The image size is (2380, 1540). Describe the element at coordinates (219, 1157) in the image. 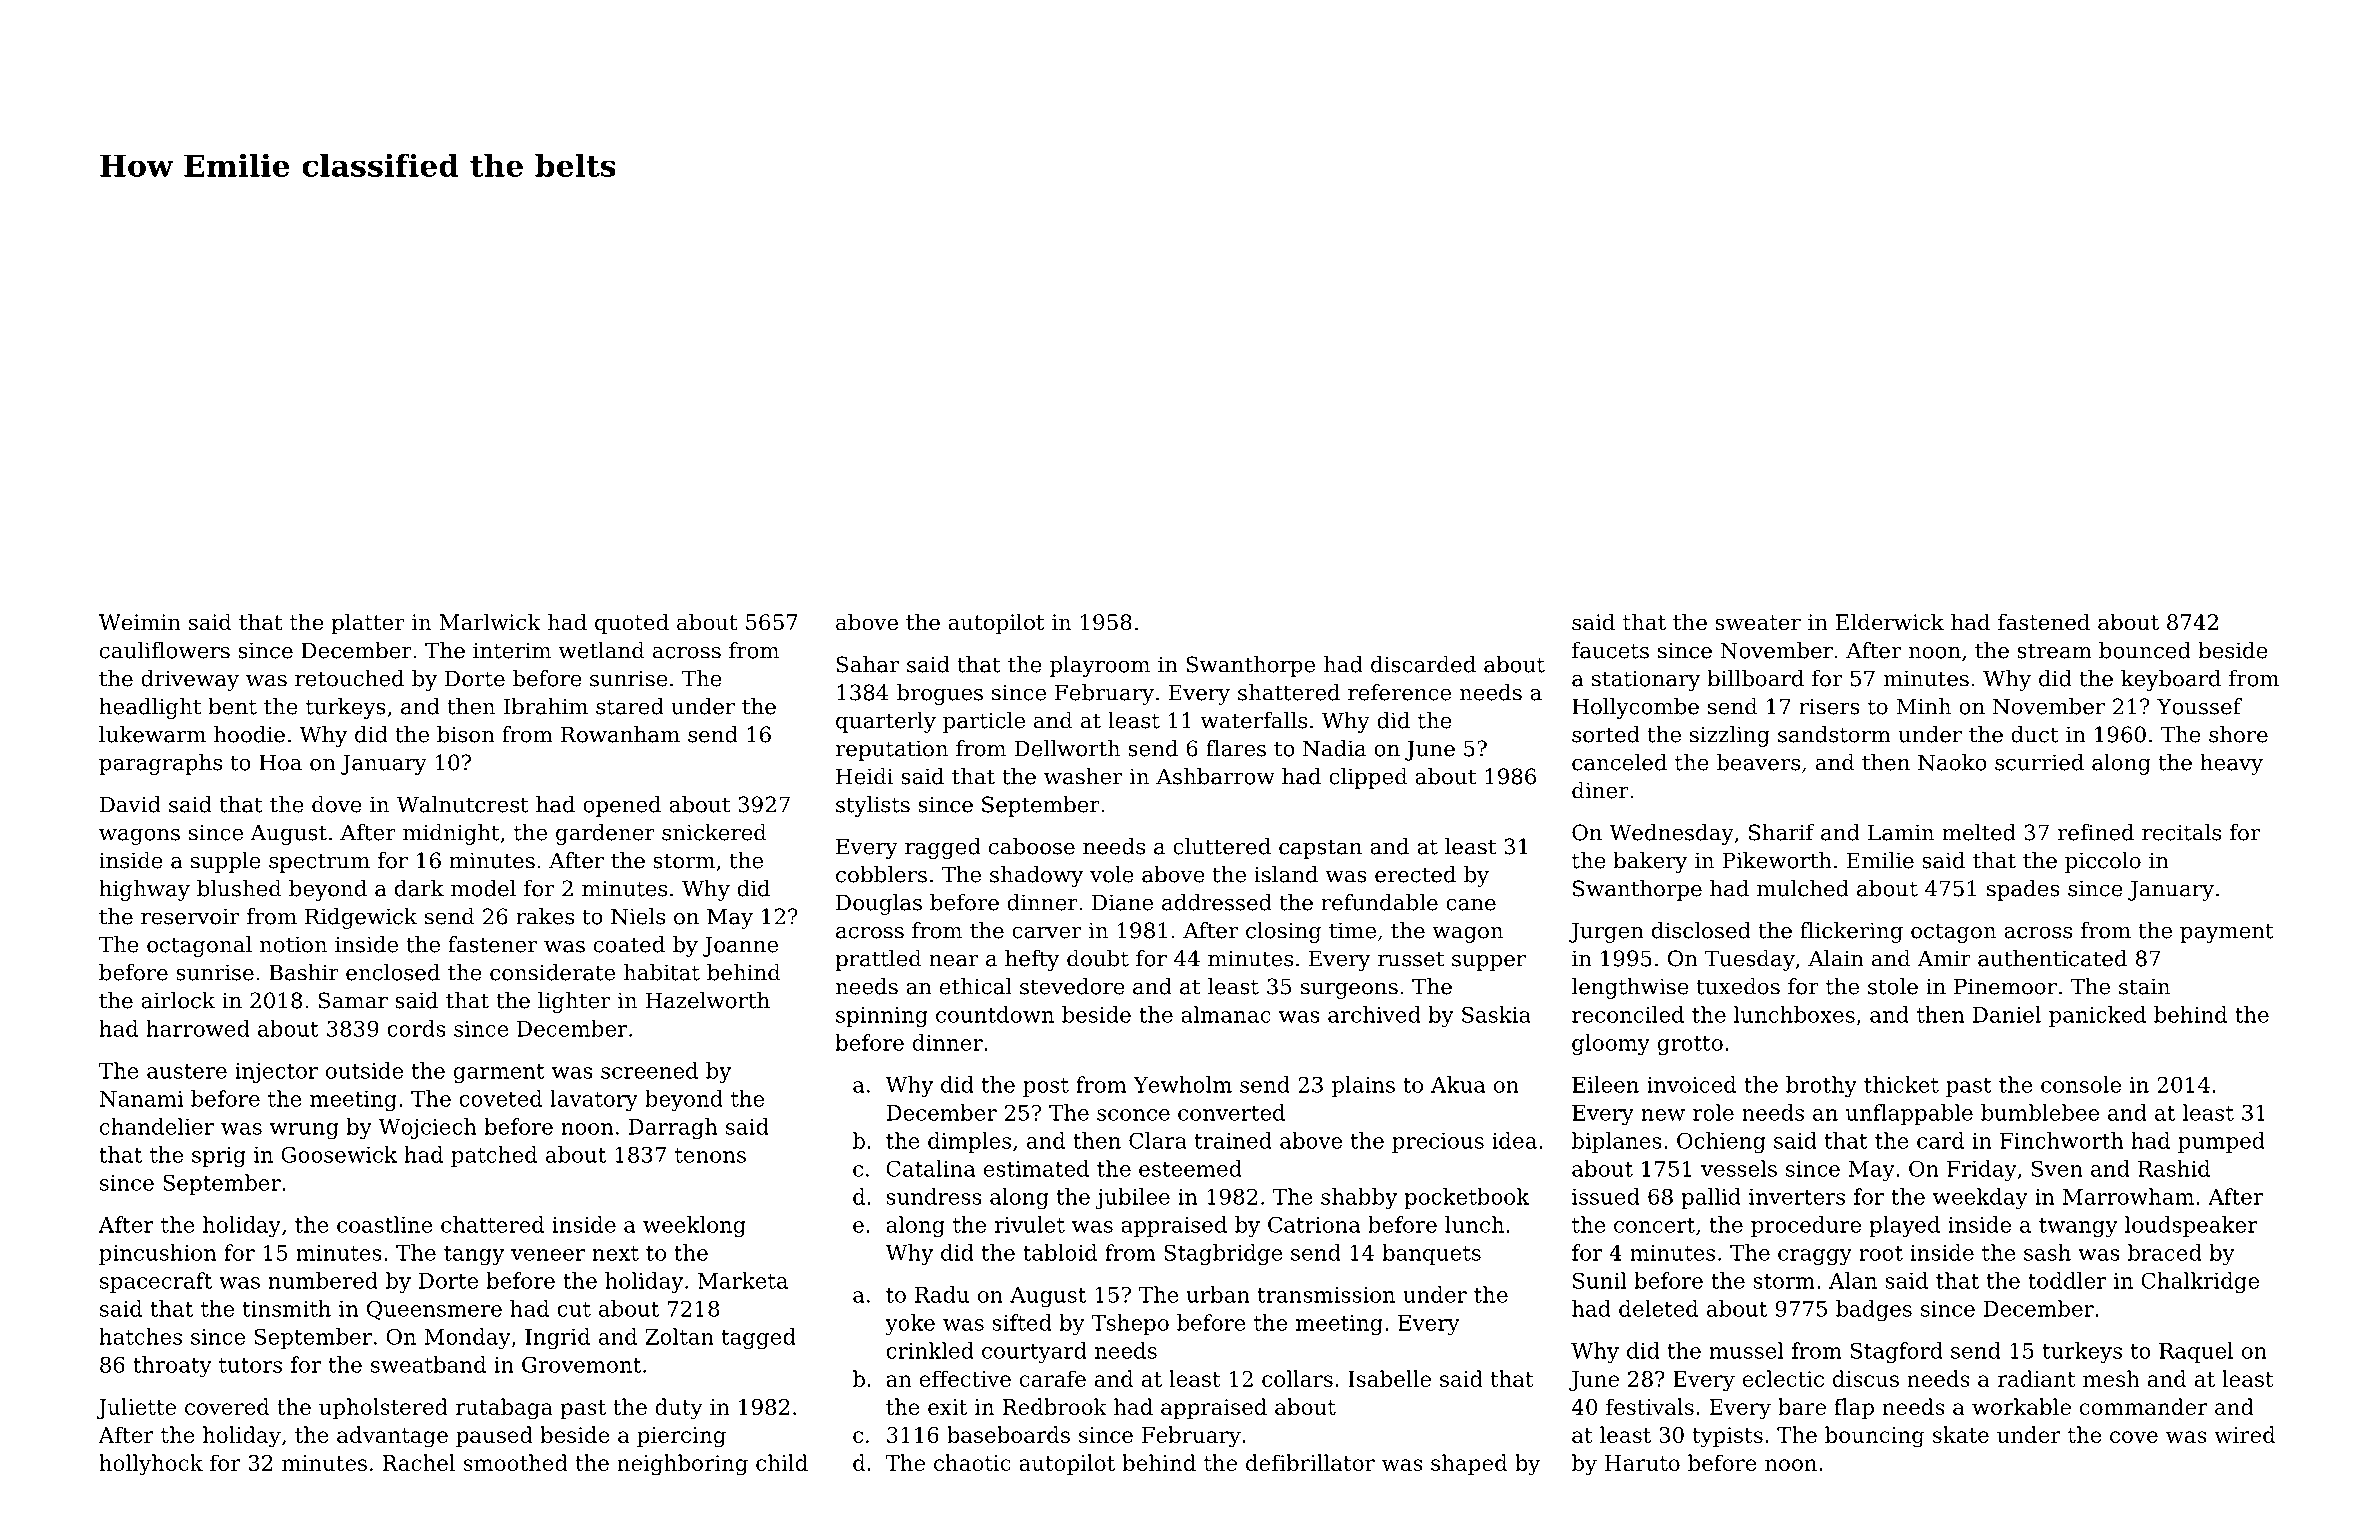

I see `sprig` at that location.
